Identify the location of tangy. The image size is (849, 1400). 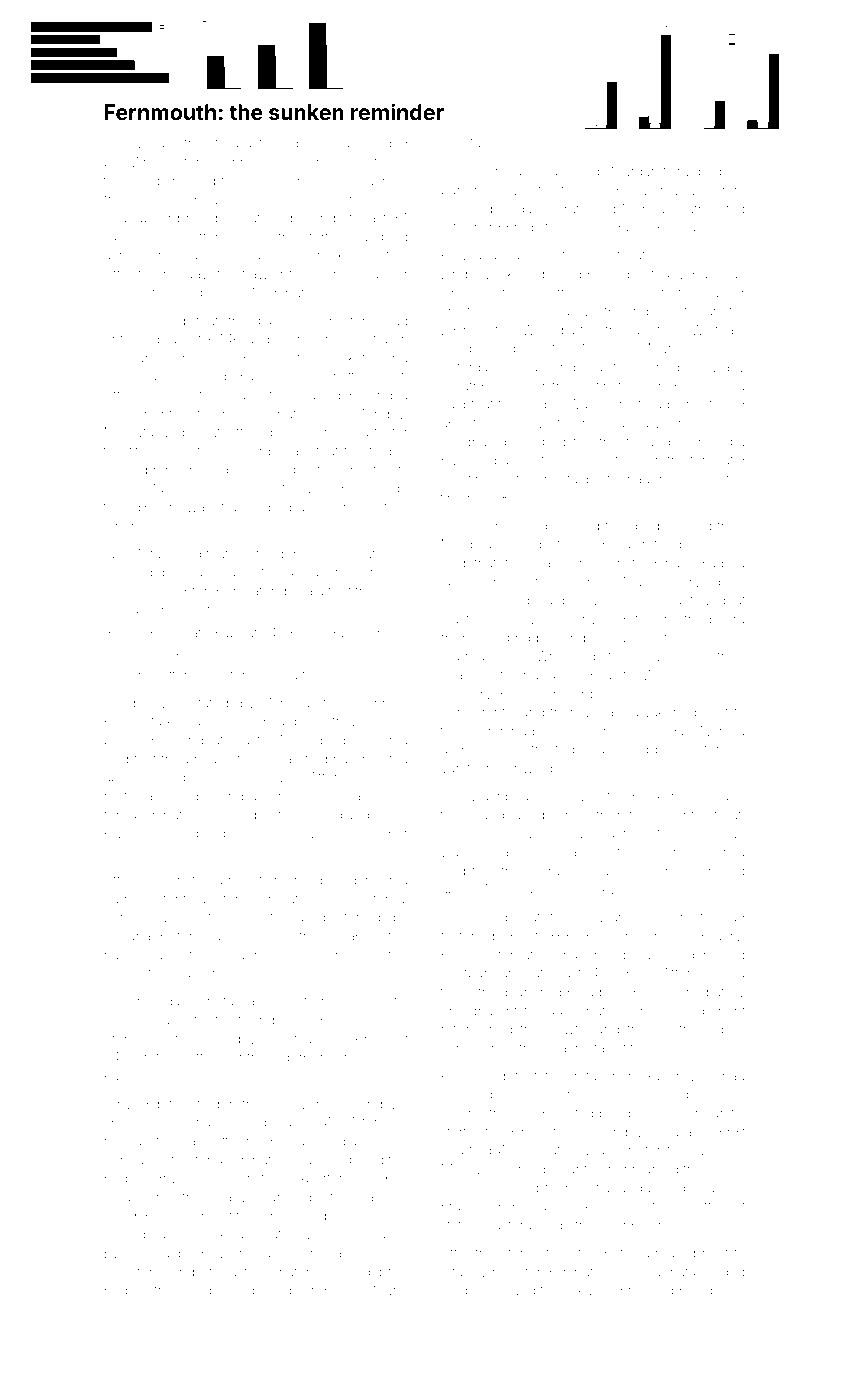
(470, 1273).
